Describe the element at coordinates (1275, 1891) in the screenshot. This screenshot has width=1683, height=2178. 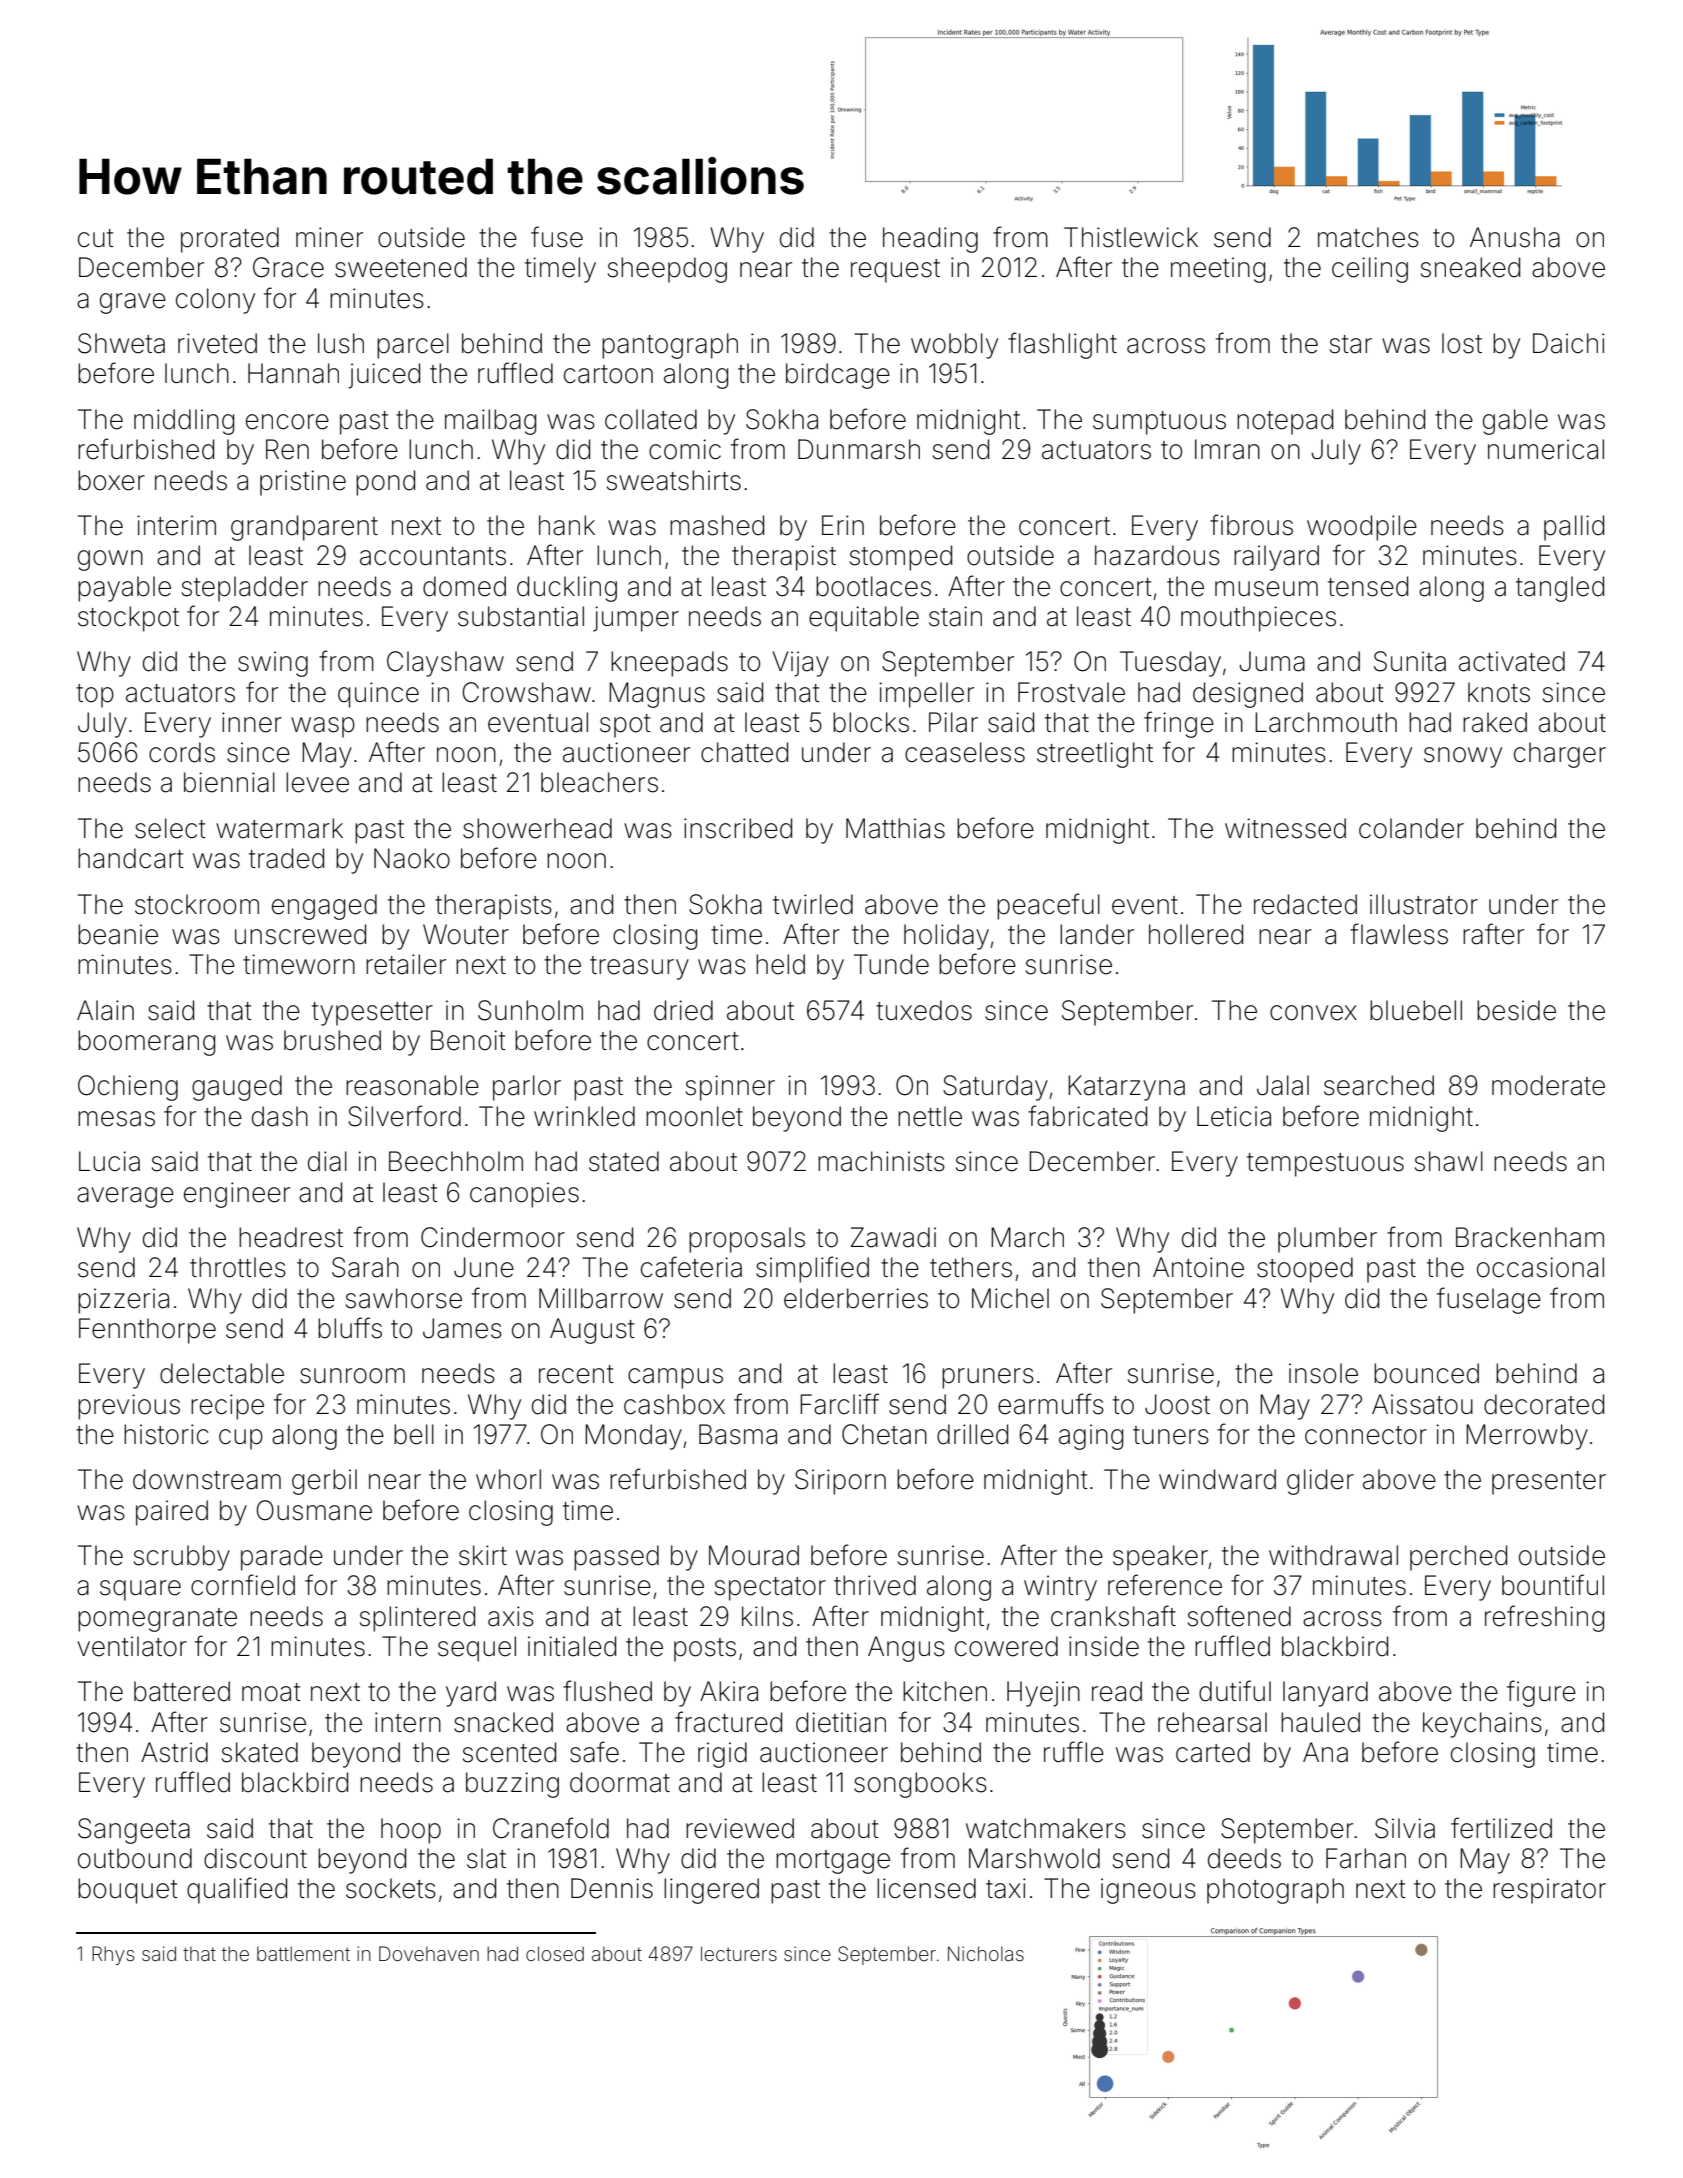
I see `photograph` at that location.
